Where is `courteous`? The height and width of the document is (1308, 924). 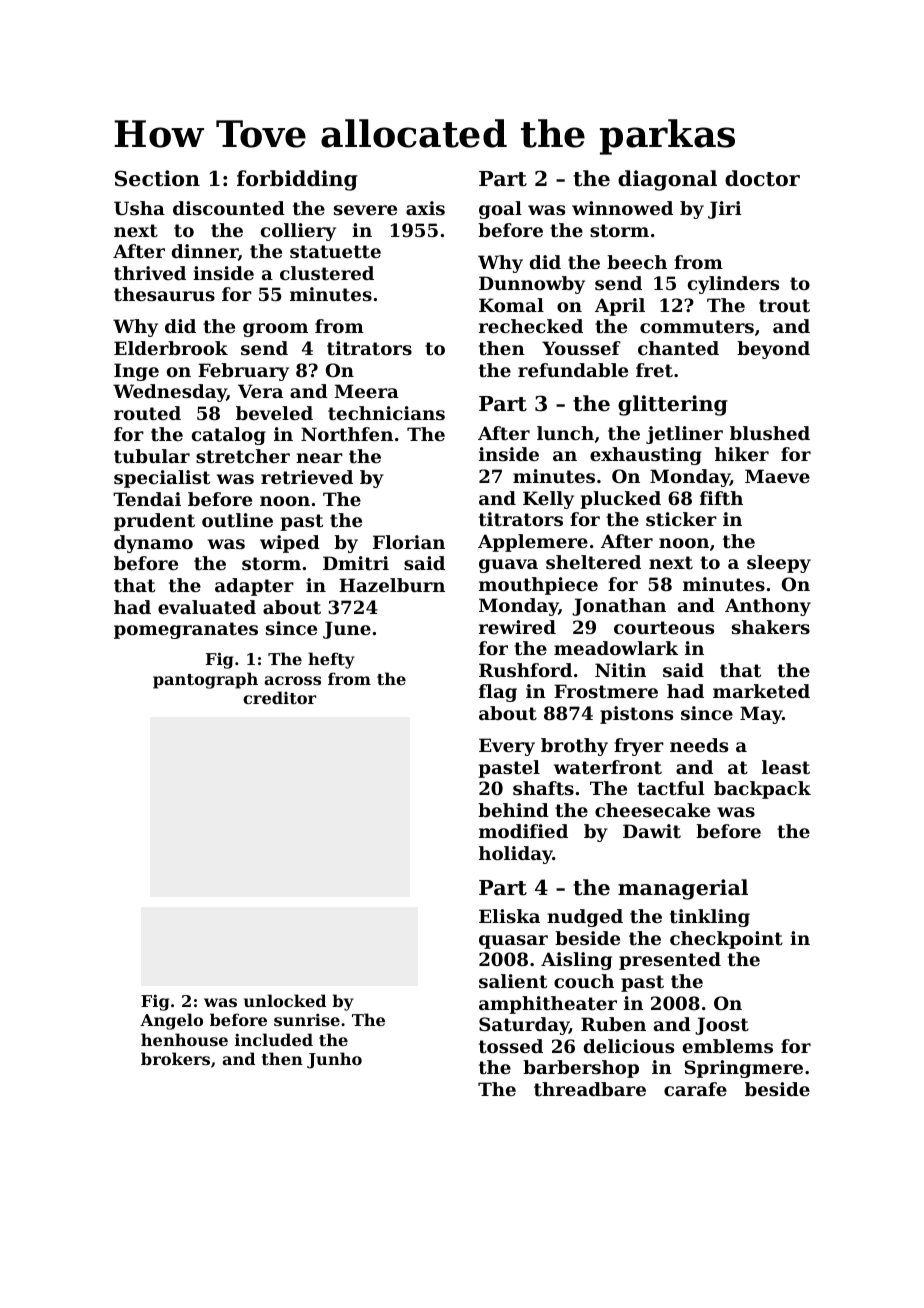 courteous is located at coordinates (664, 627).
